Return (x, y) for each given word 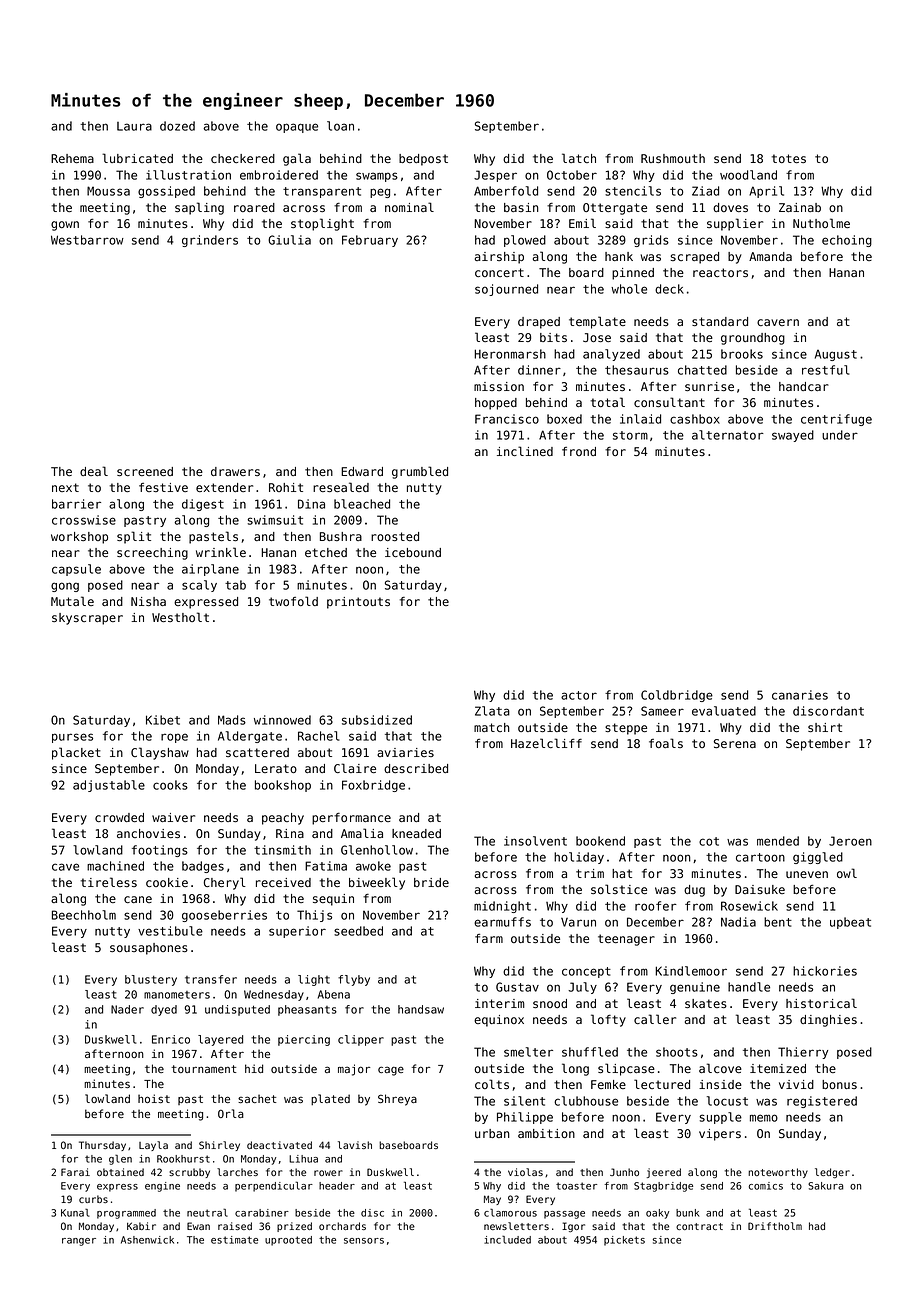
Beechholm (84, 915)
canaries (800, 695)
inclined (525, 451)
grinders (210, 241)
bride (431, 882)
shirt (825, 727)
